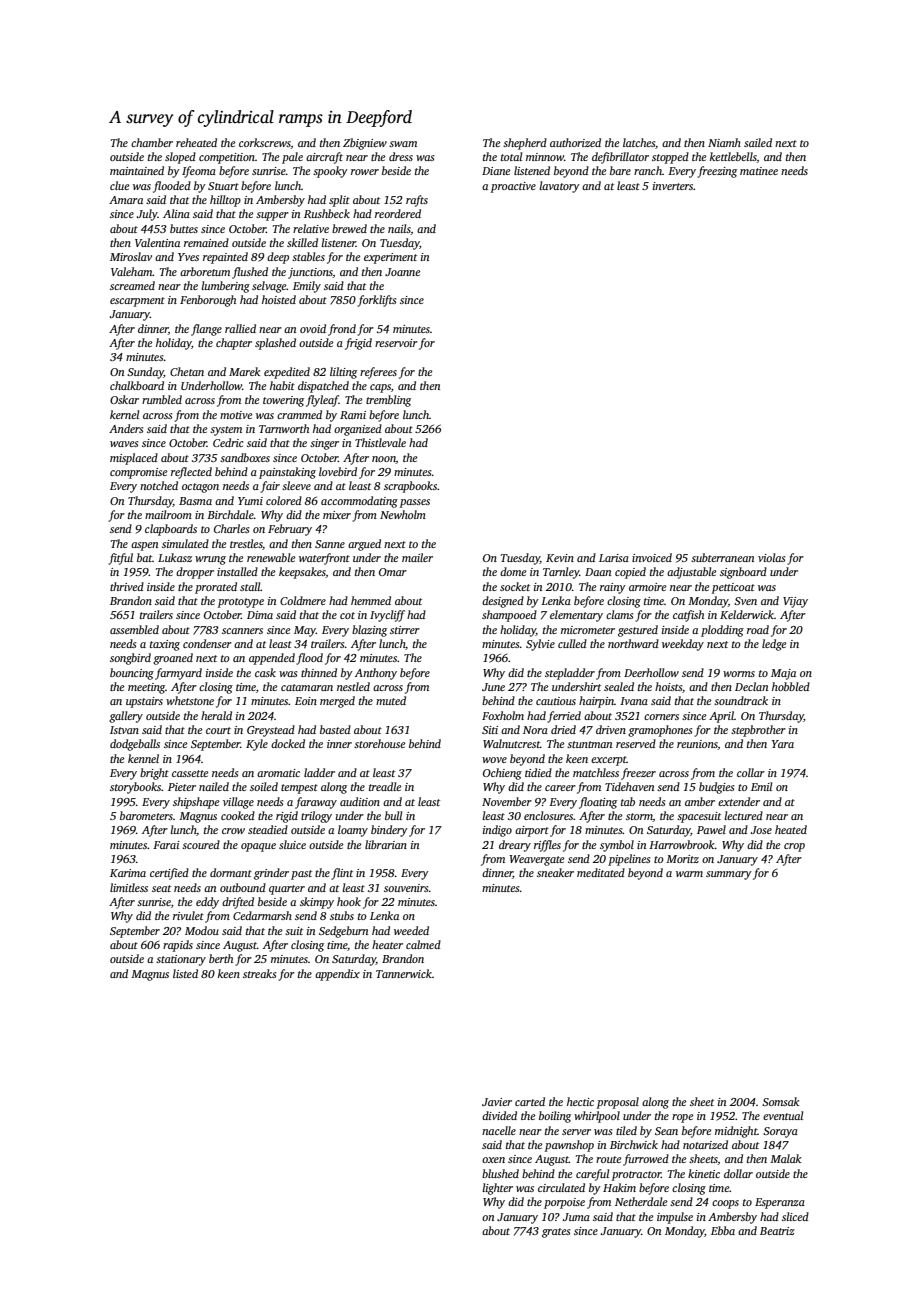 This image has width=924, height=1308. Describe the element at coordinates (365, 144) in the image. I see `Zbigniew` at that location.
